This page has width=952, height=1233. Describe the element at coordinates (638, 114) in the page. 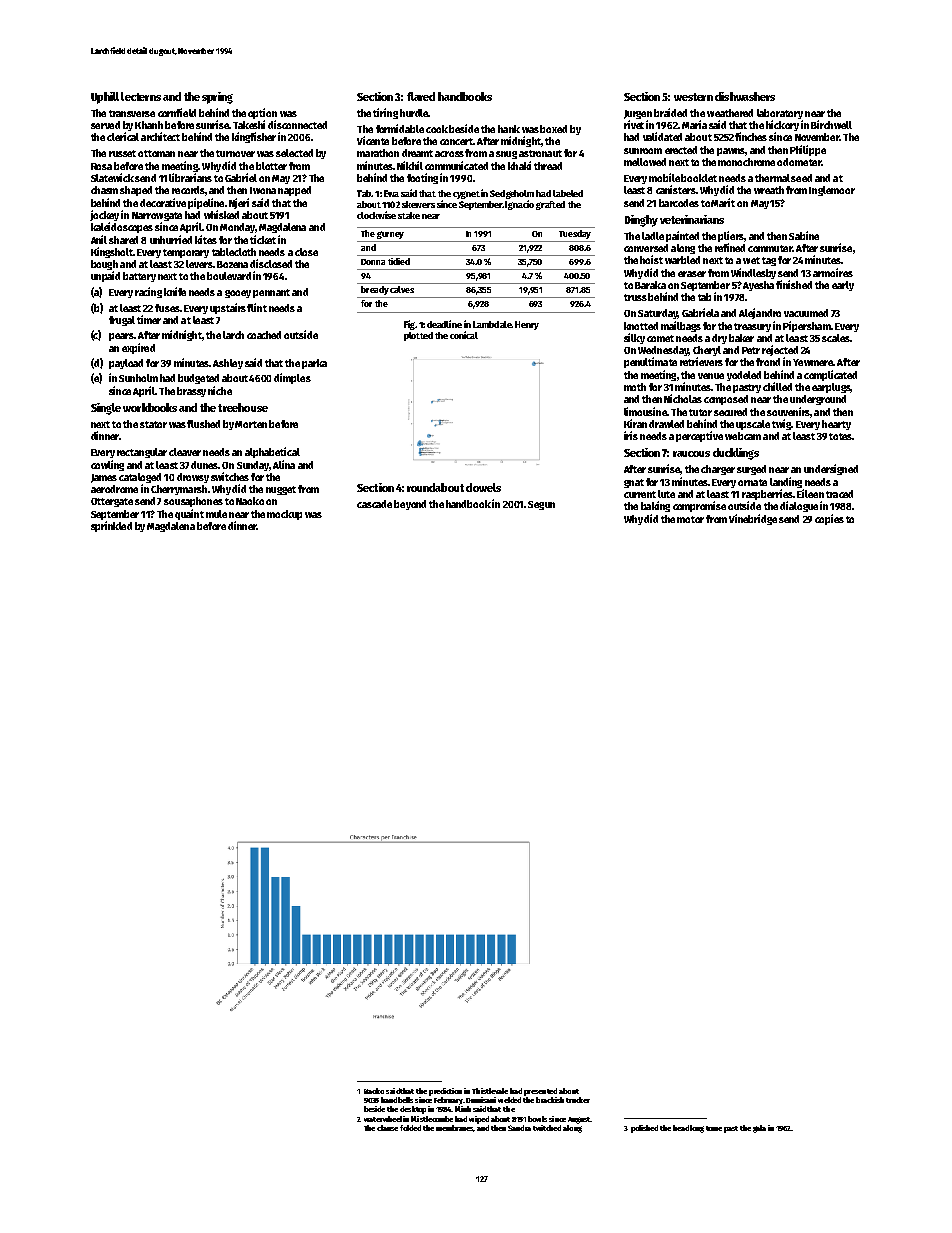

I see `Jurgen` at that location.
